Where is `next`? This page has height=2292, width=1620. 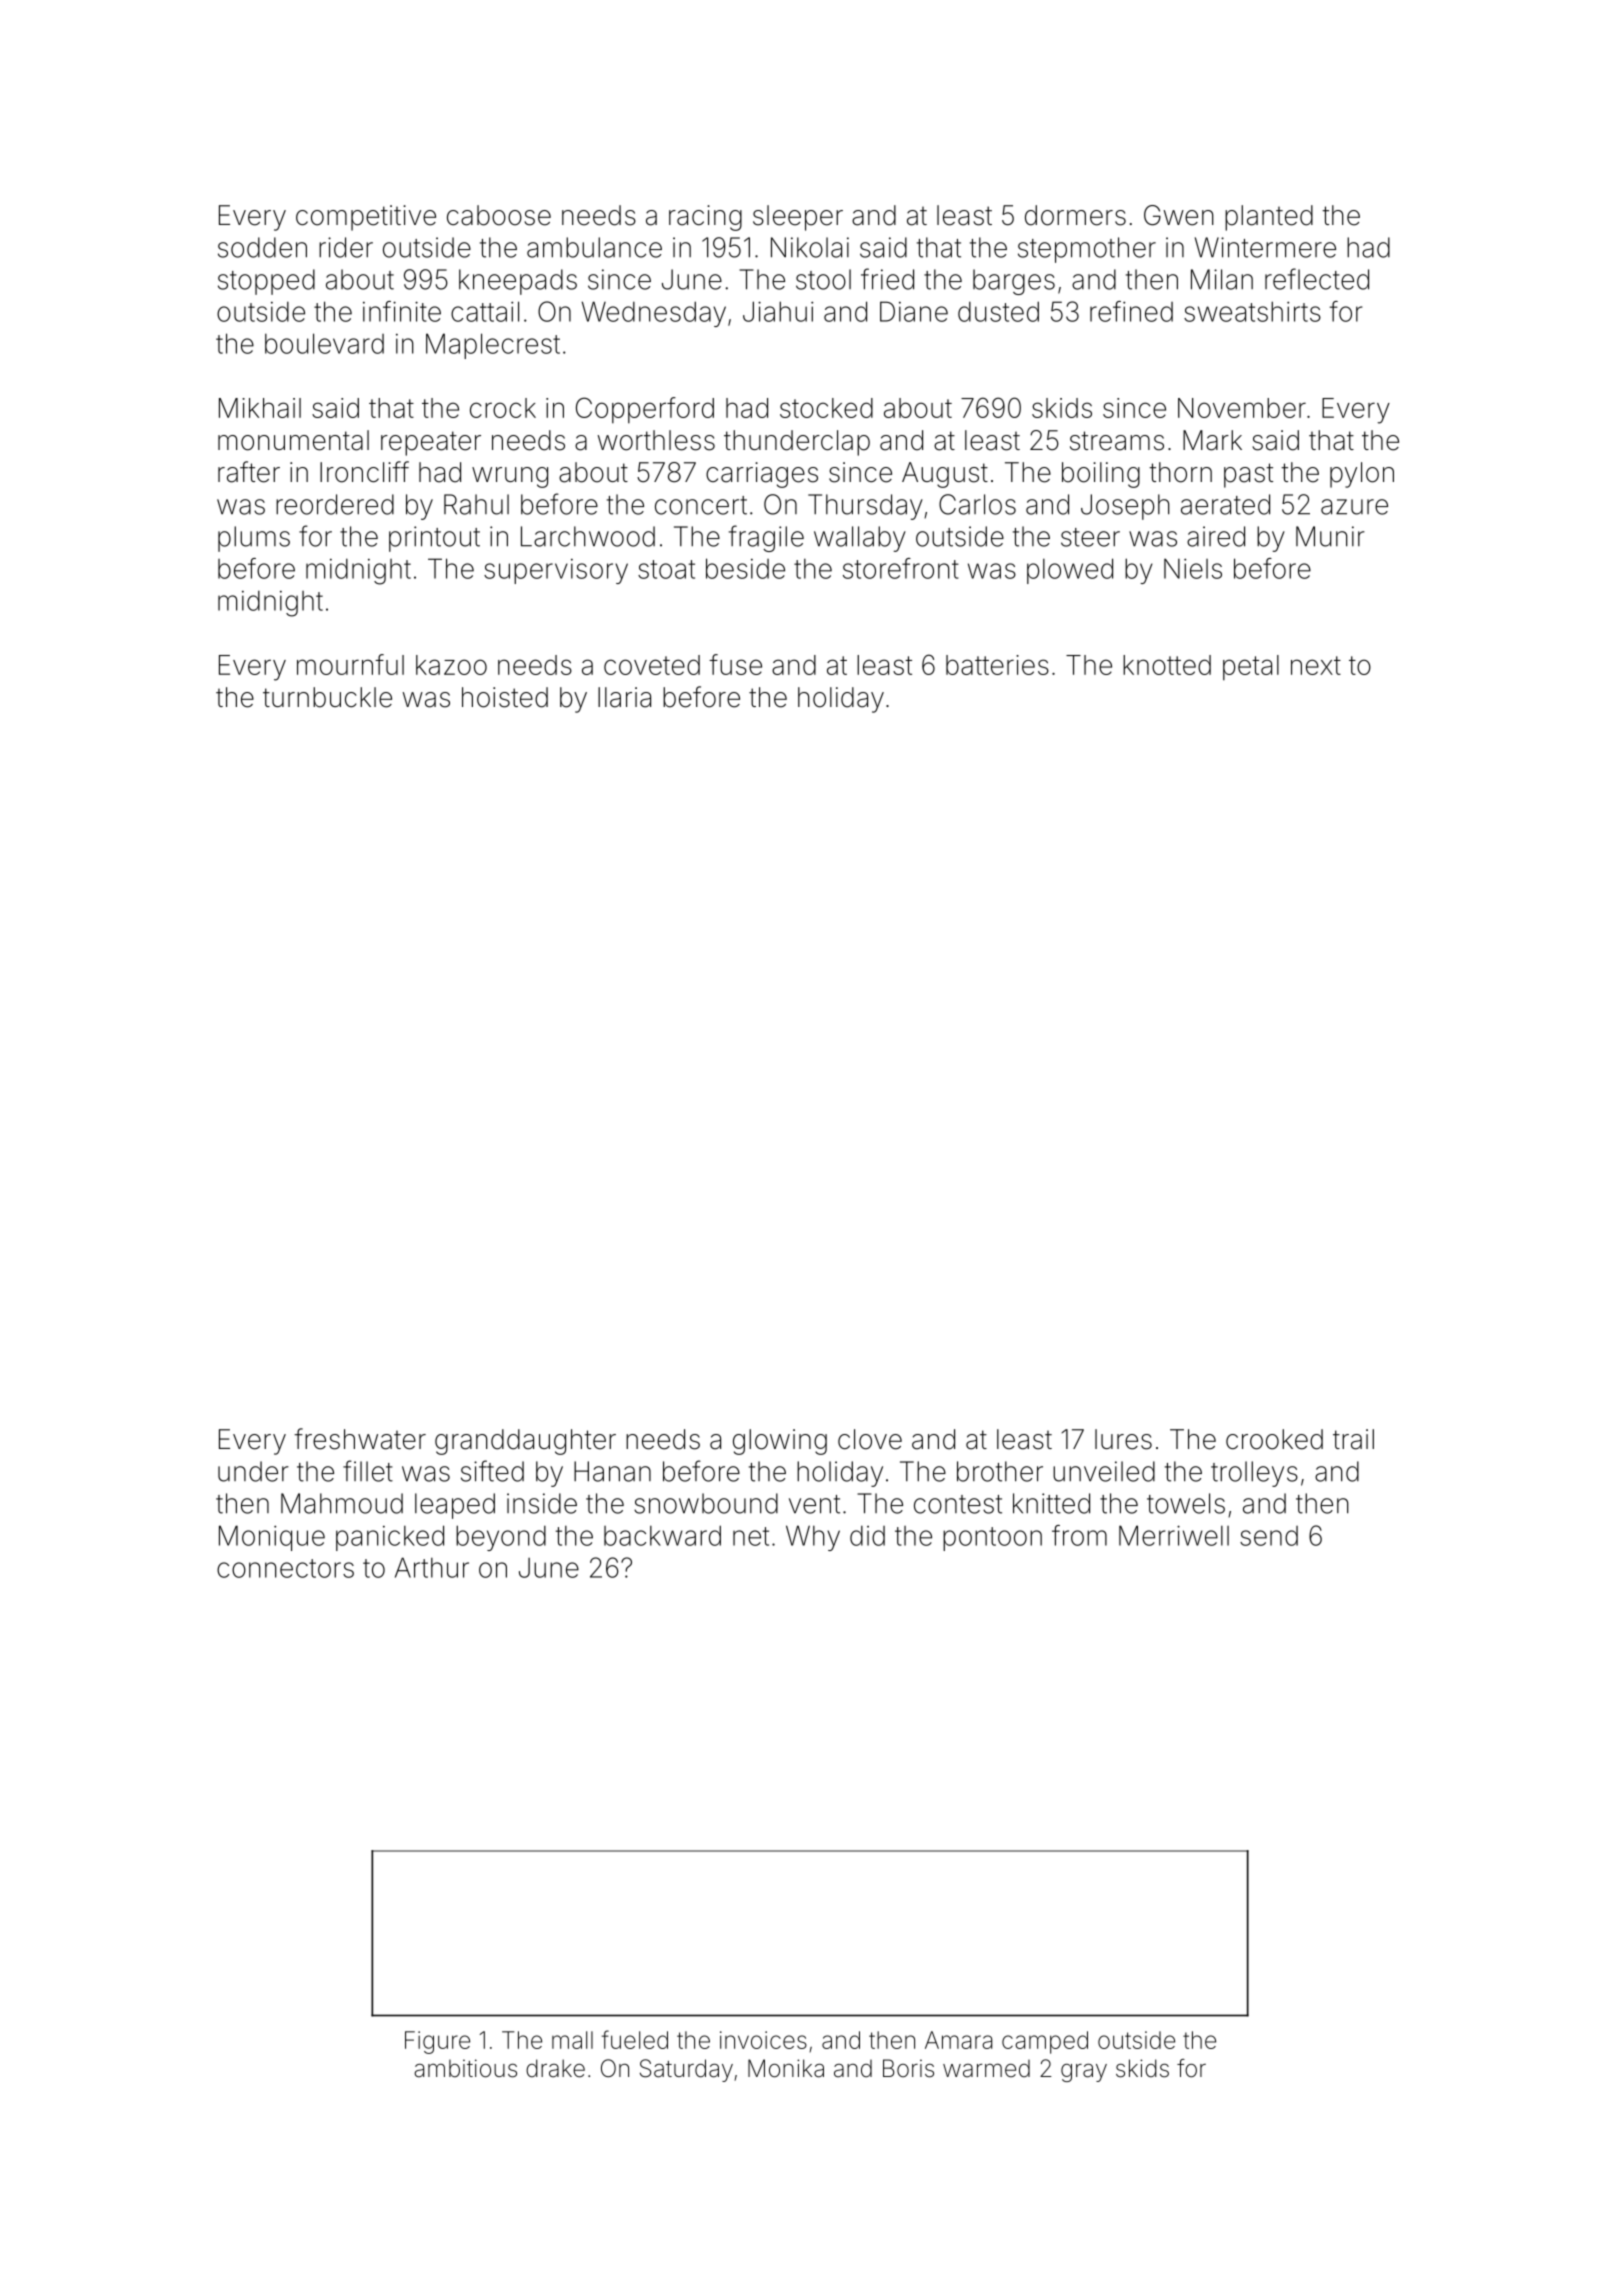
next is located at coordinates (1316, 665).
